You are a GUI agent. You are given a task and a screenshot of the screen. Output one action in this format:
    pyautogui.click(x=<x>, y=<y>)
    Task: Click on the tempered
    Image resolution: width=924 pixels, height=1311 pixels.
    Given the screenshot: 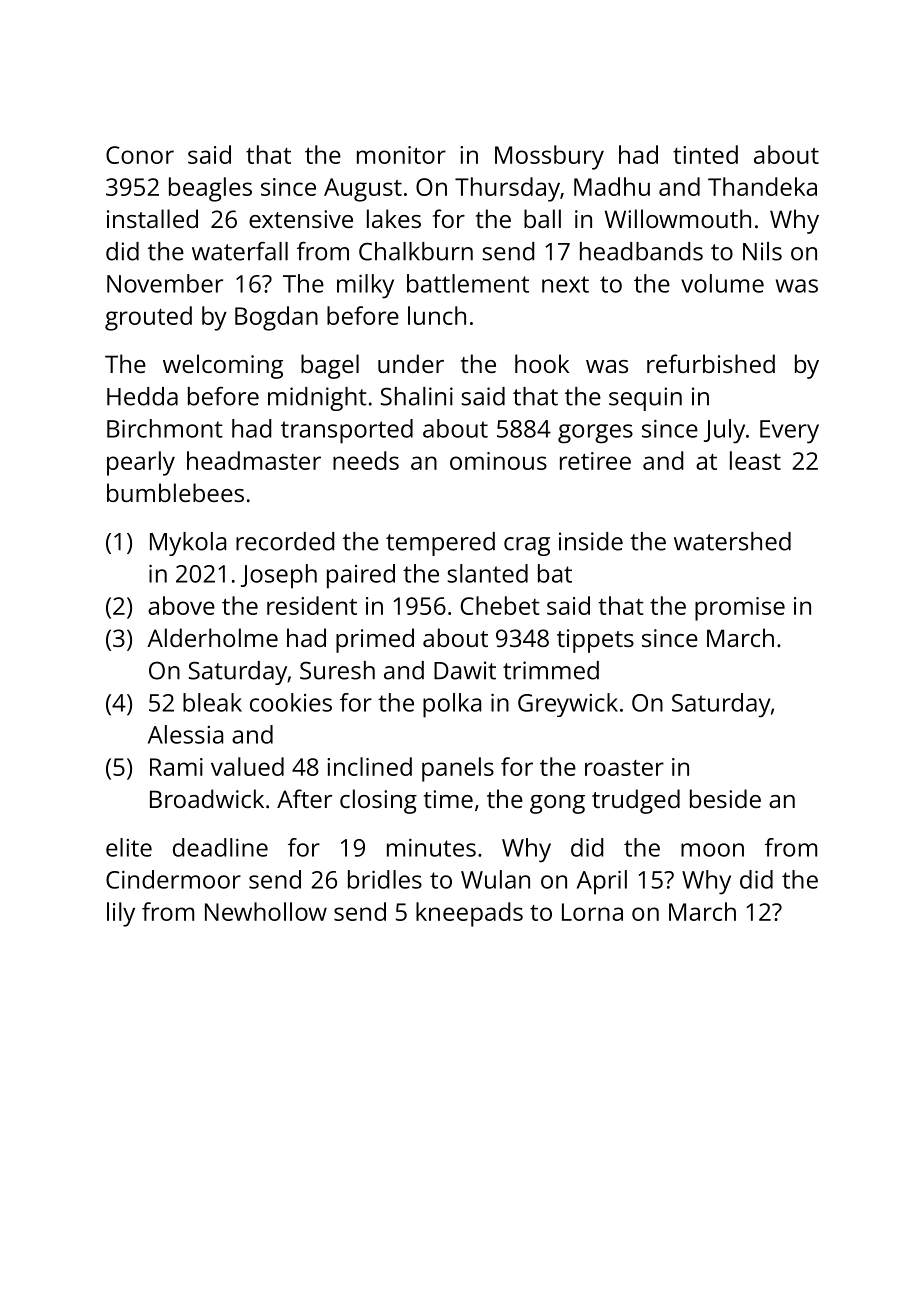 What is the action you would take?
    pyautogui.click(x=440, y=544)
